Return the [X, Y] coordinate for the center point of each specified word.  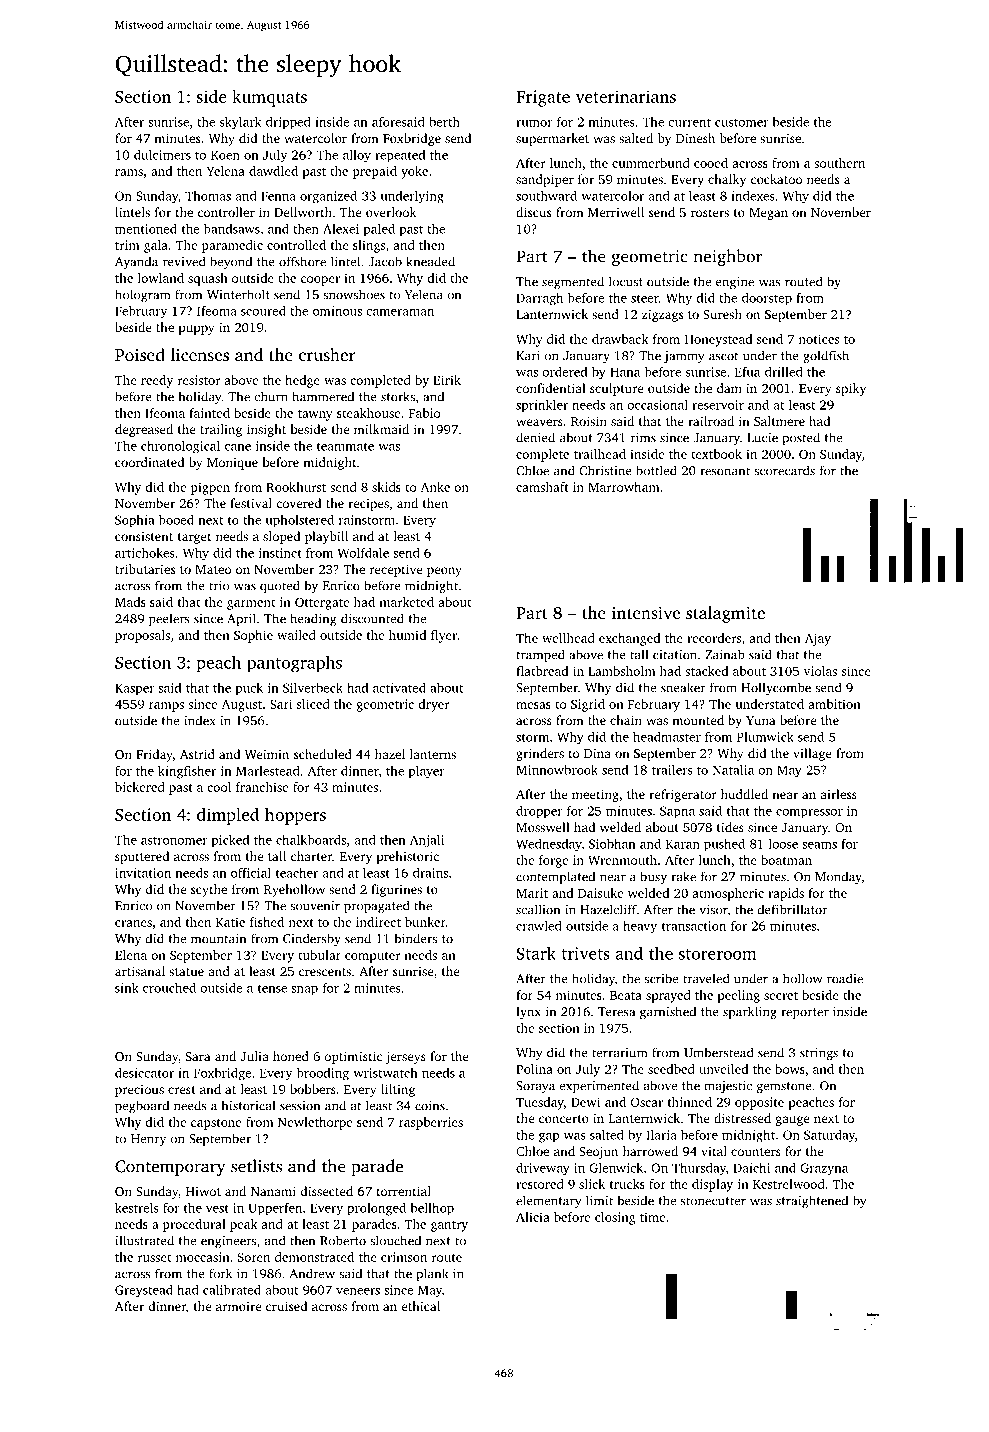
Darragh [539, 299]
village [812, 754]
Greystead [144, 1291]
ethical [420, 1306]
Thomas [208, 196]
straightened [812, 1201]
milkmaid [381, 429]
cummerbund [651, 163]
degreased [144, 430]
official [251, 873]
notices [819, 339]
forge [553, 861]
